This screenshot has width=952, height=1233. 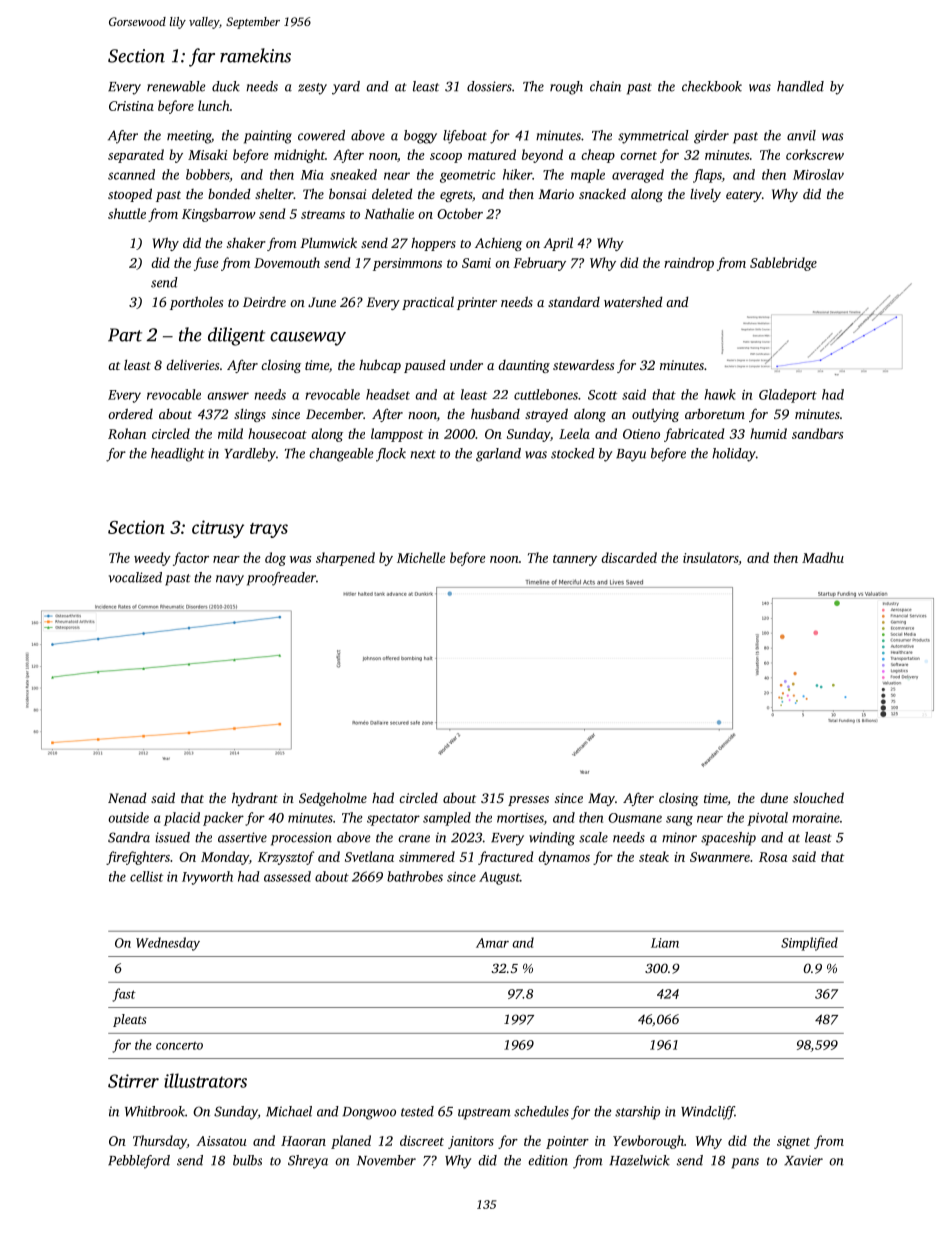 I want to click on Nenad, so click(x=127, y=797).
